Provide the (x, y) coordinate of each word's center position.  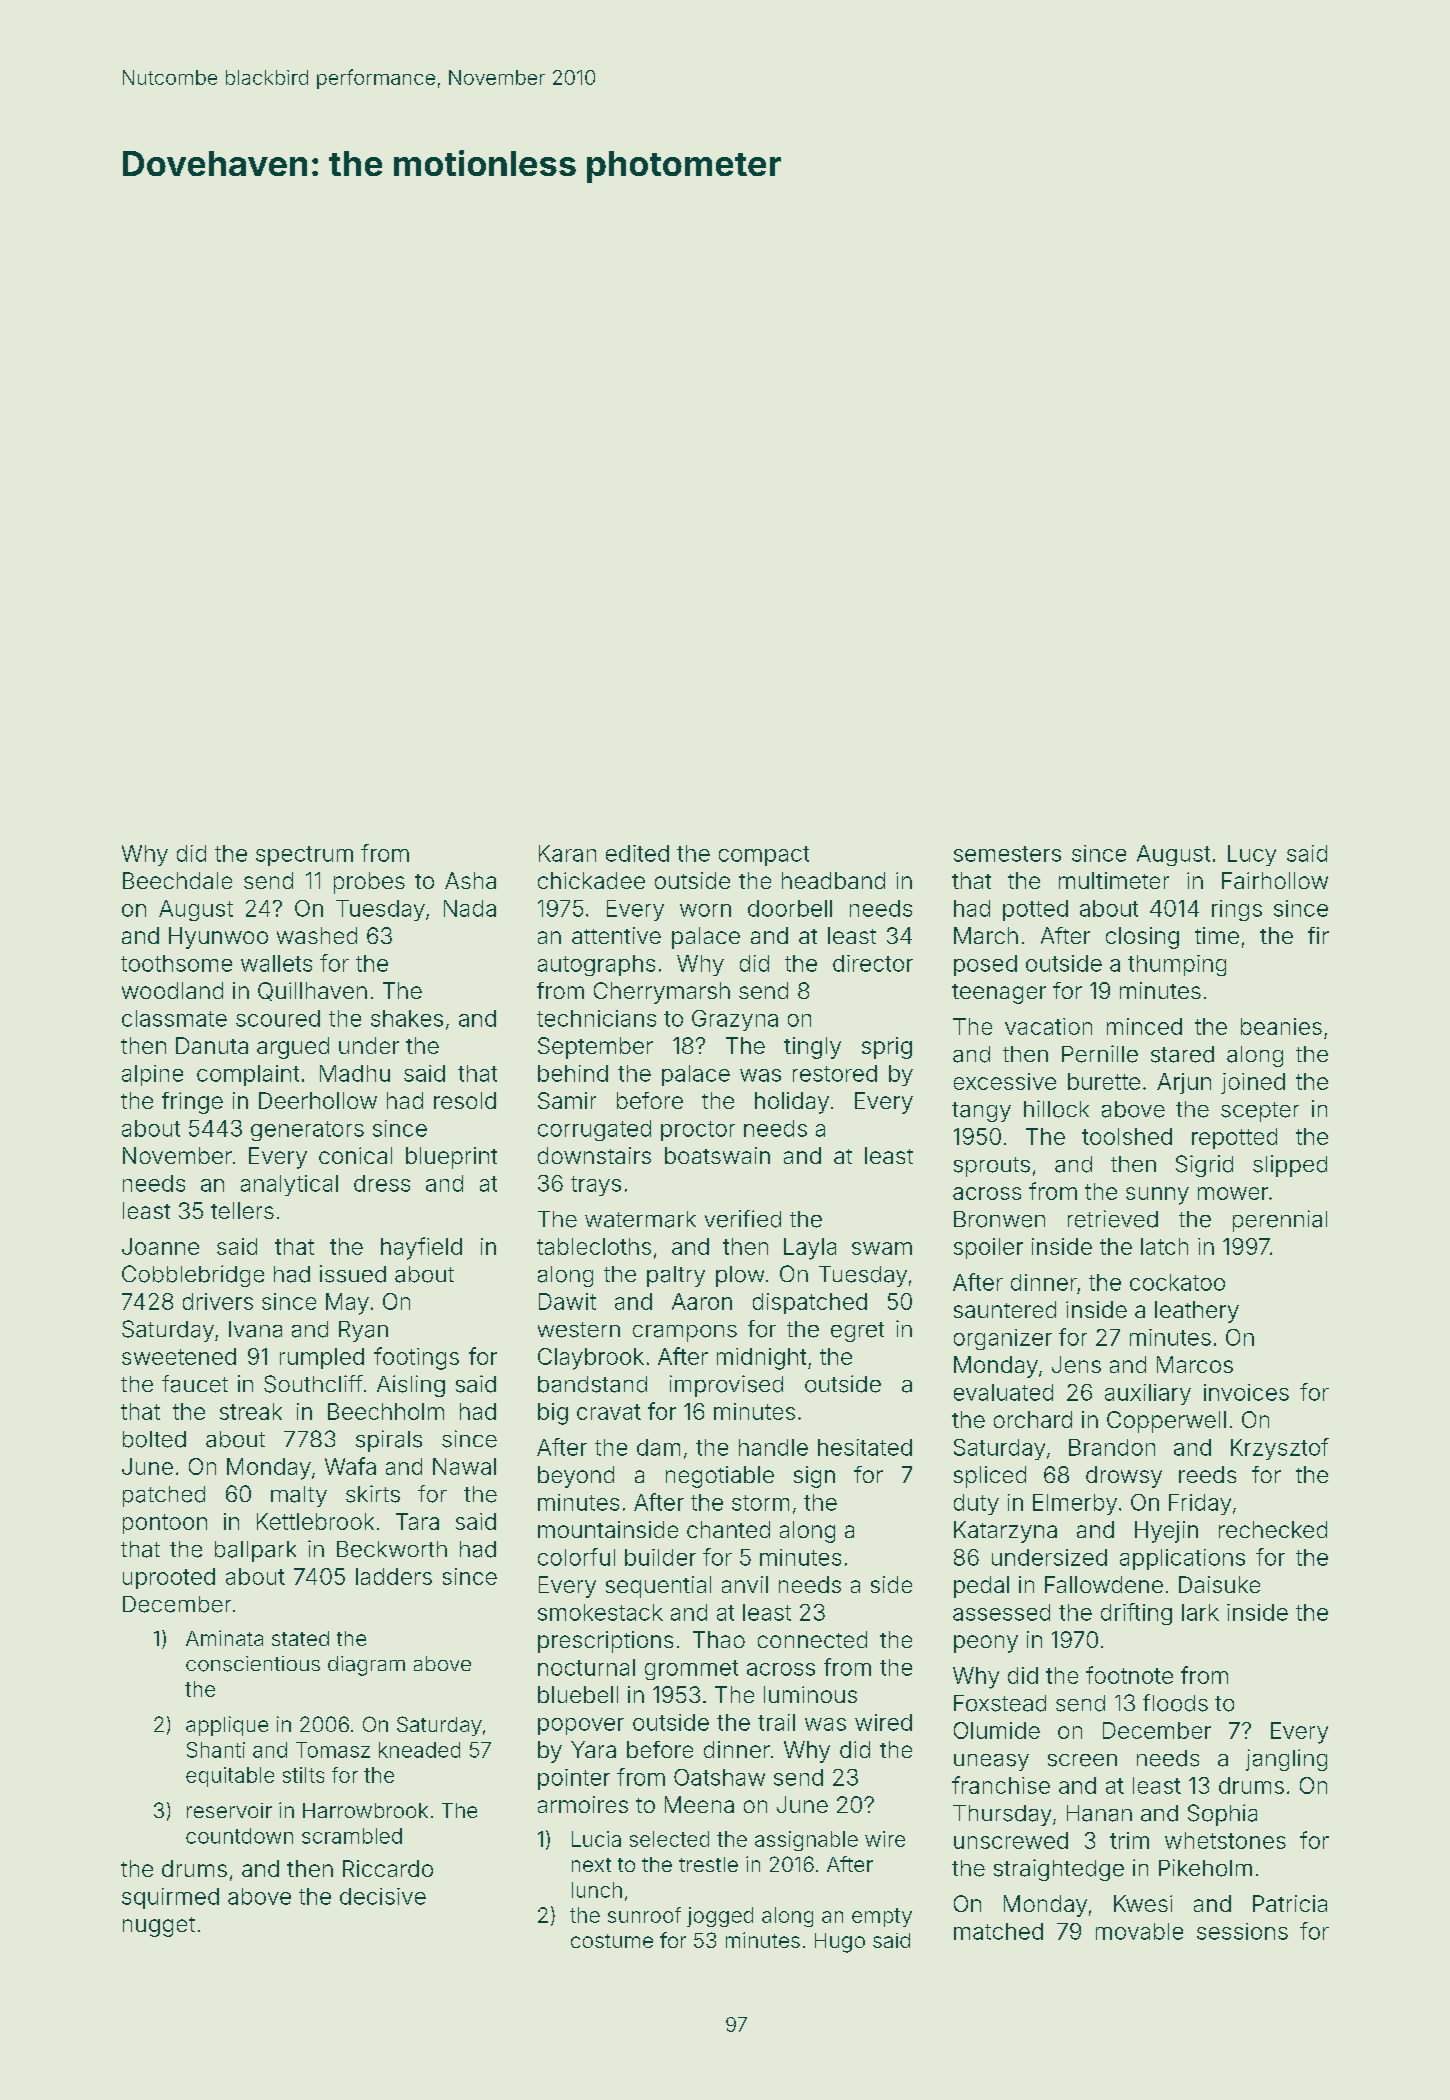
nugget (159, 1927)
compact (764, 856)
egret (857, 1332)
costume (612, 1941)
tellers (242, 1210)
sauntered (1005, 1309)
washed (317, 935)
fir (1318, 935)
